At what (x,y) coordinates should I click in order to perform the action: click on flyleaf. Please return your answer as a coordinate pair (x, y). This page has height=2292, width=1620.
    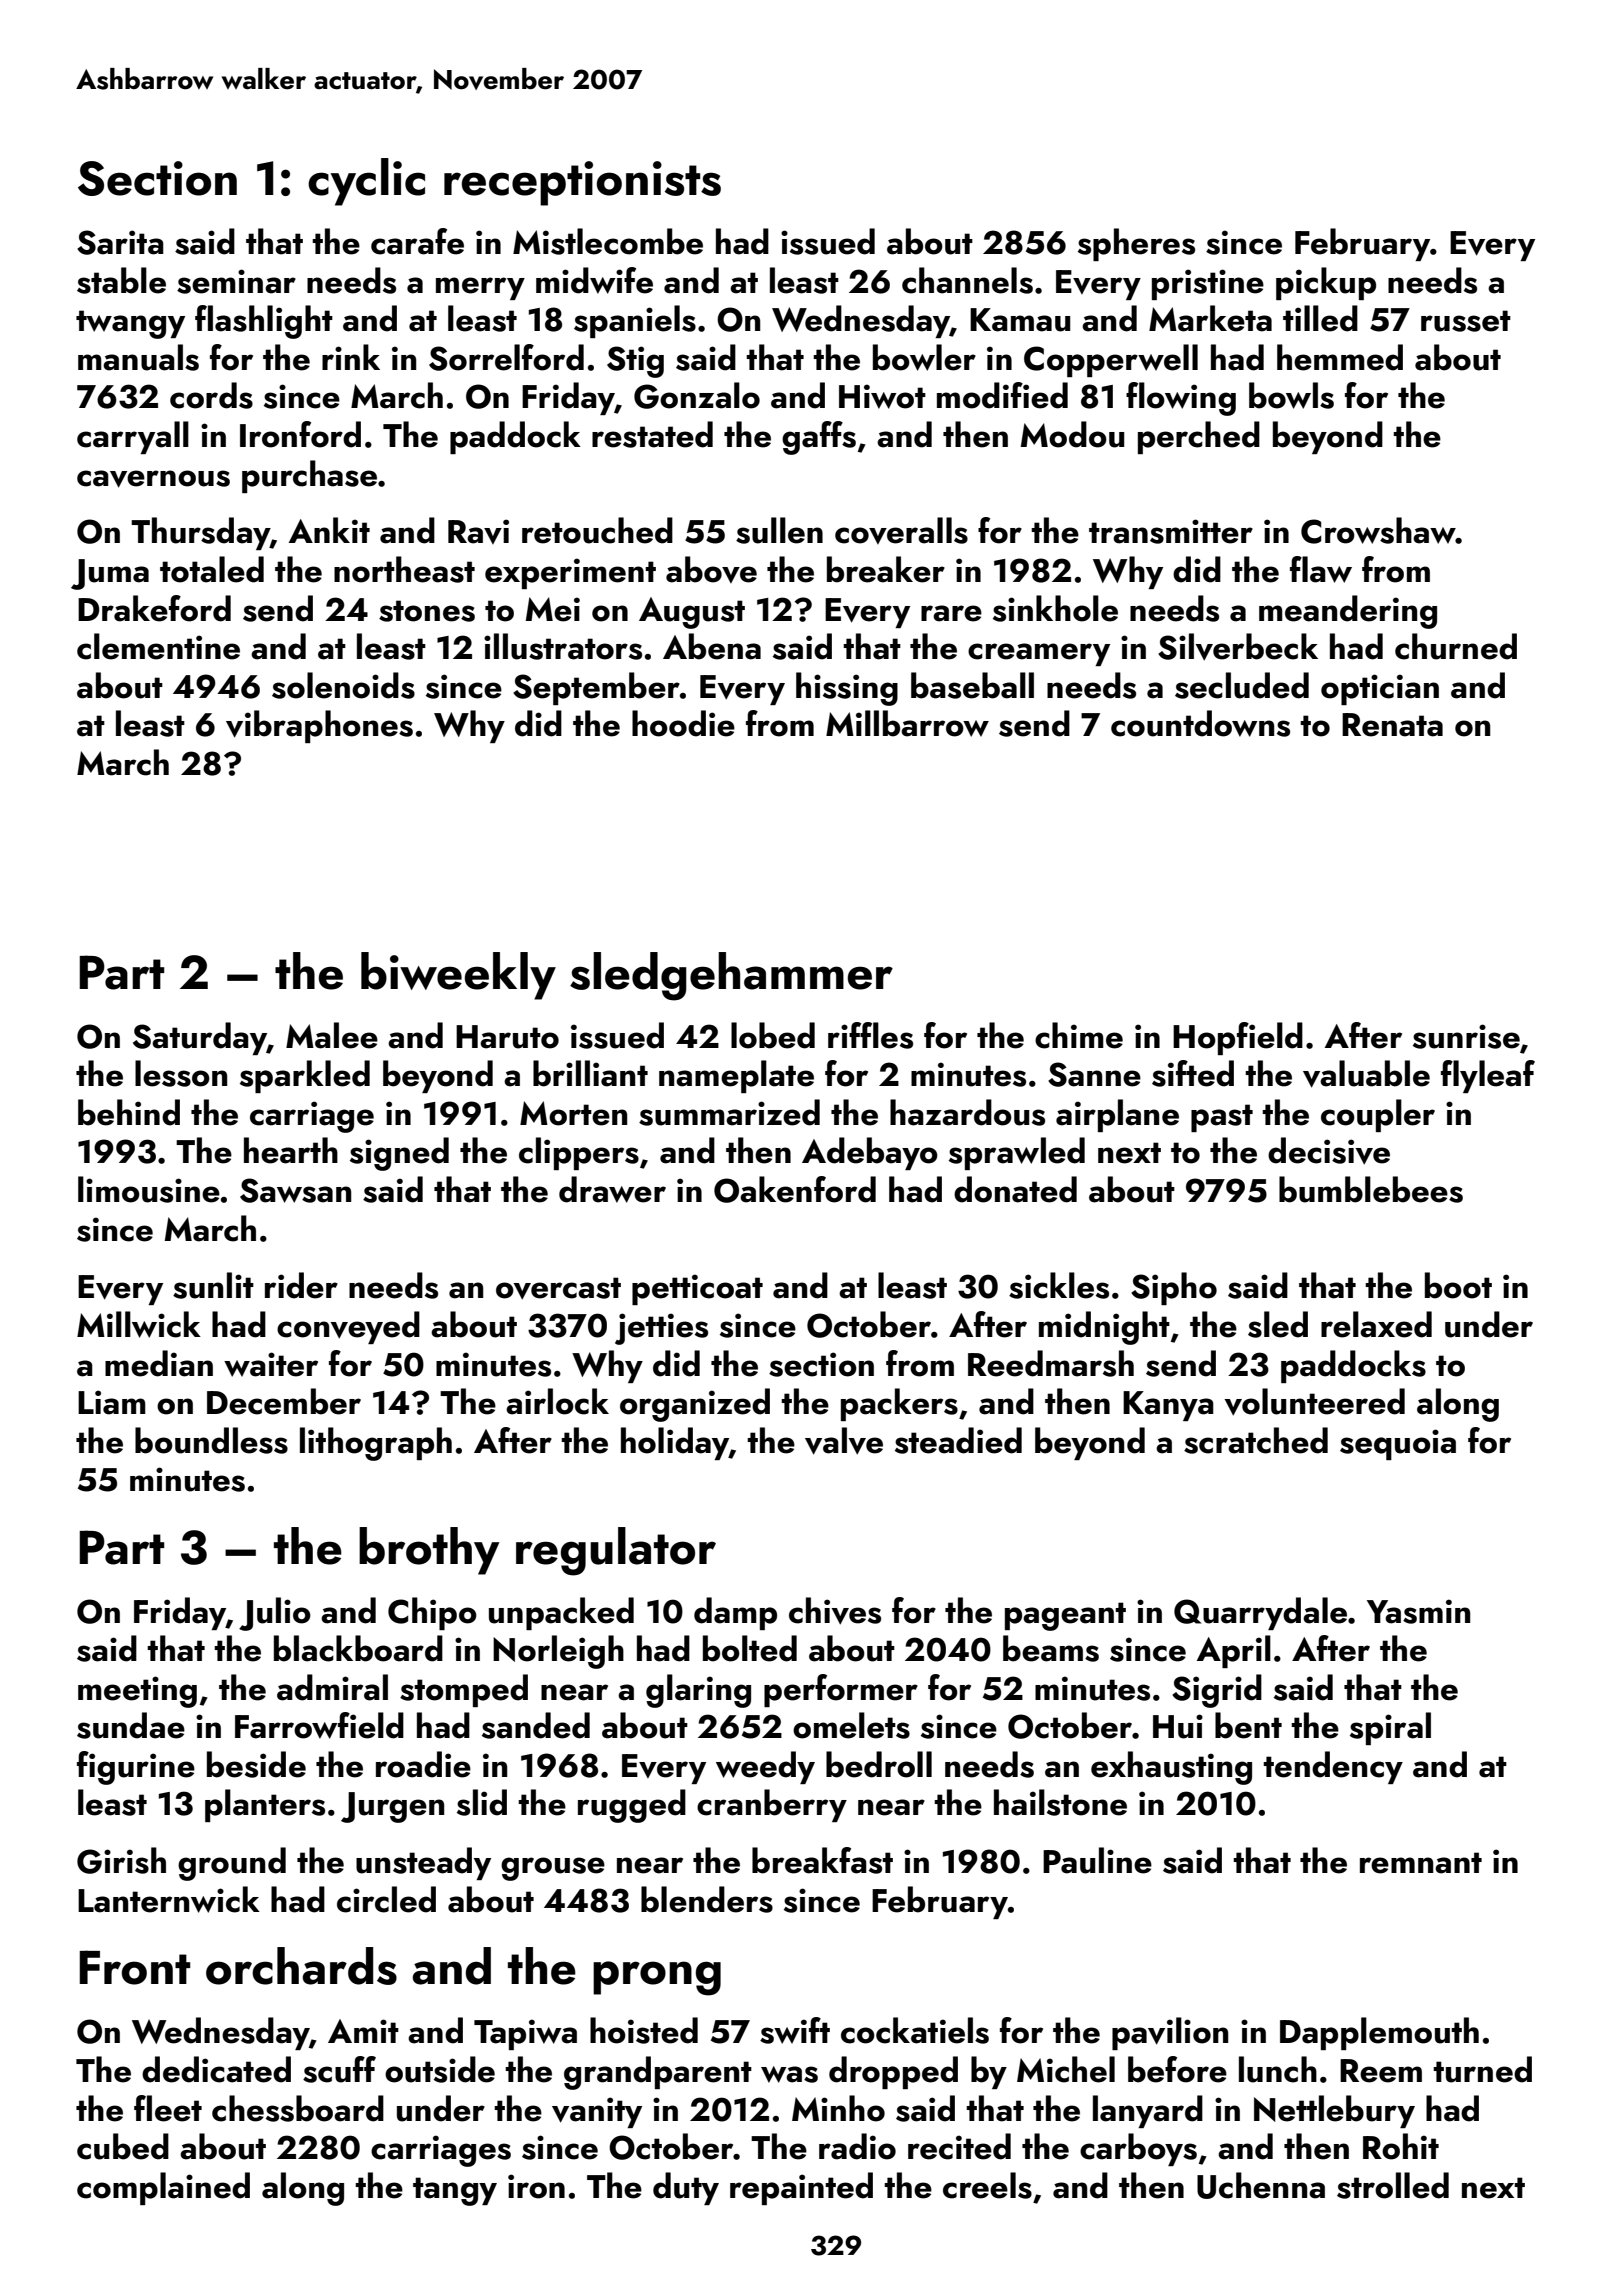
    Looking at the image, I should click on (1488, 1076).
